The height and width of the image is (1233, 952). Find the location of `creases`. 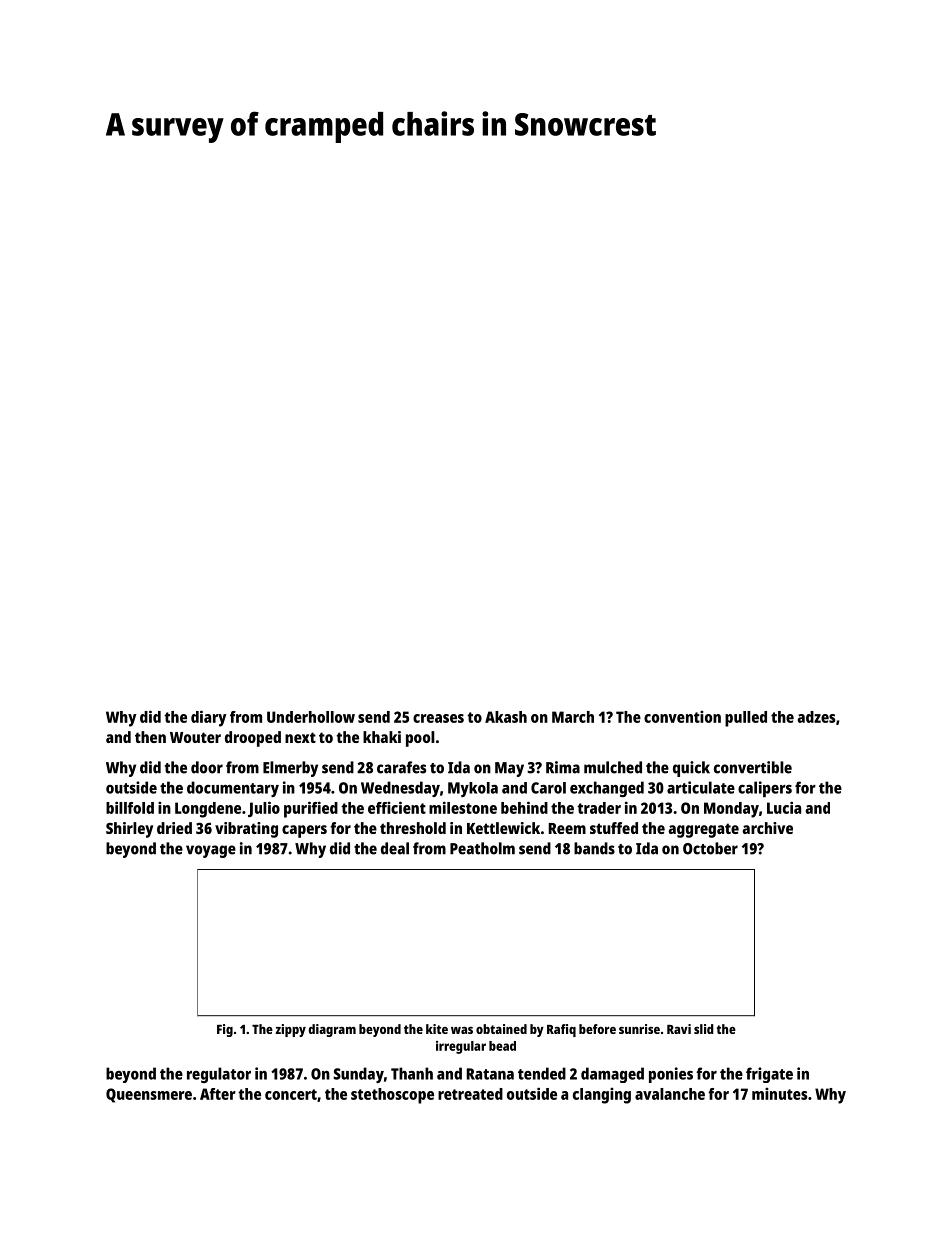

creases is located at coordinates (438, 718).
